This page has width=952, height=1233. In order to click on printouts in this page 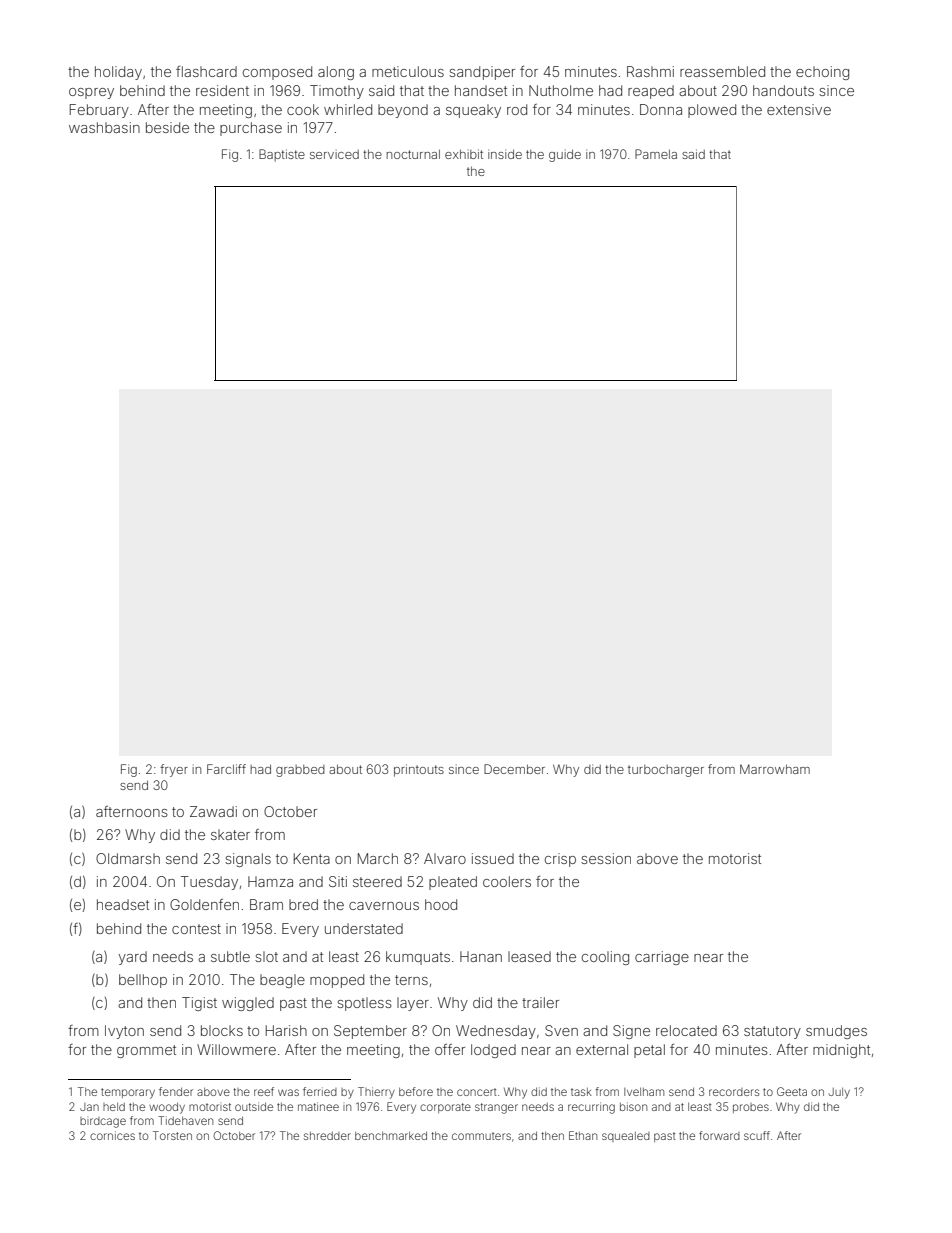, I will do `click(419, 770)`.
